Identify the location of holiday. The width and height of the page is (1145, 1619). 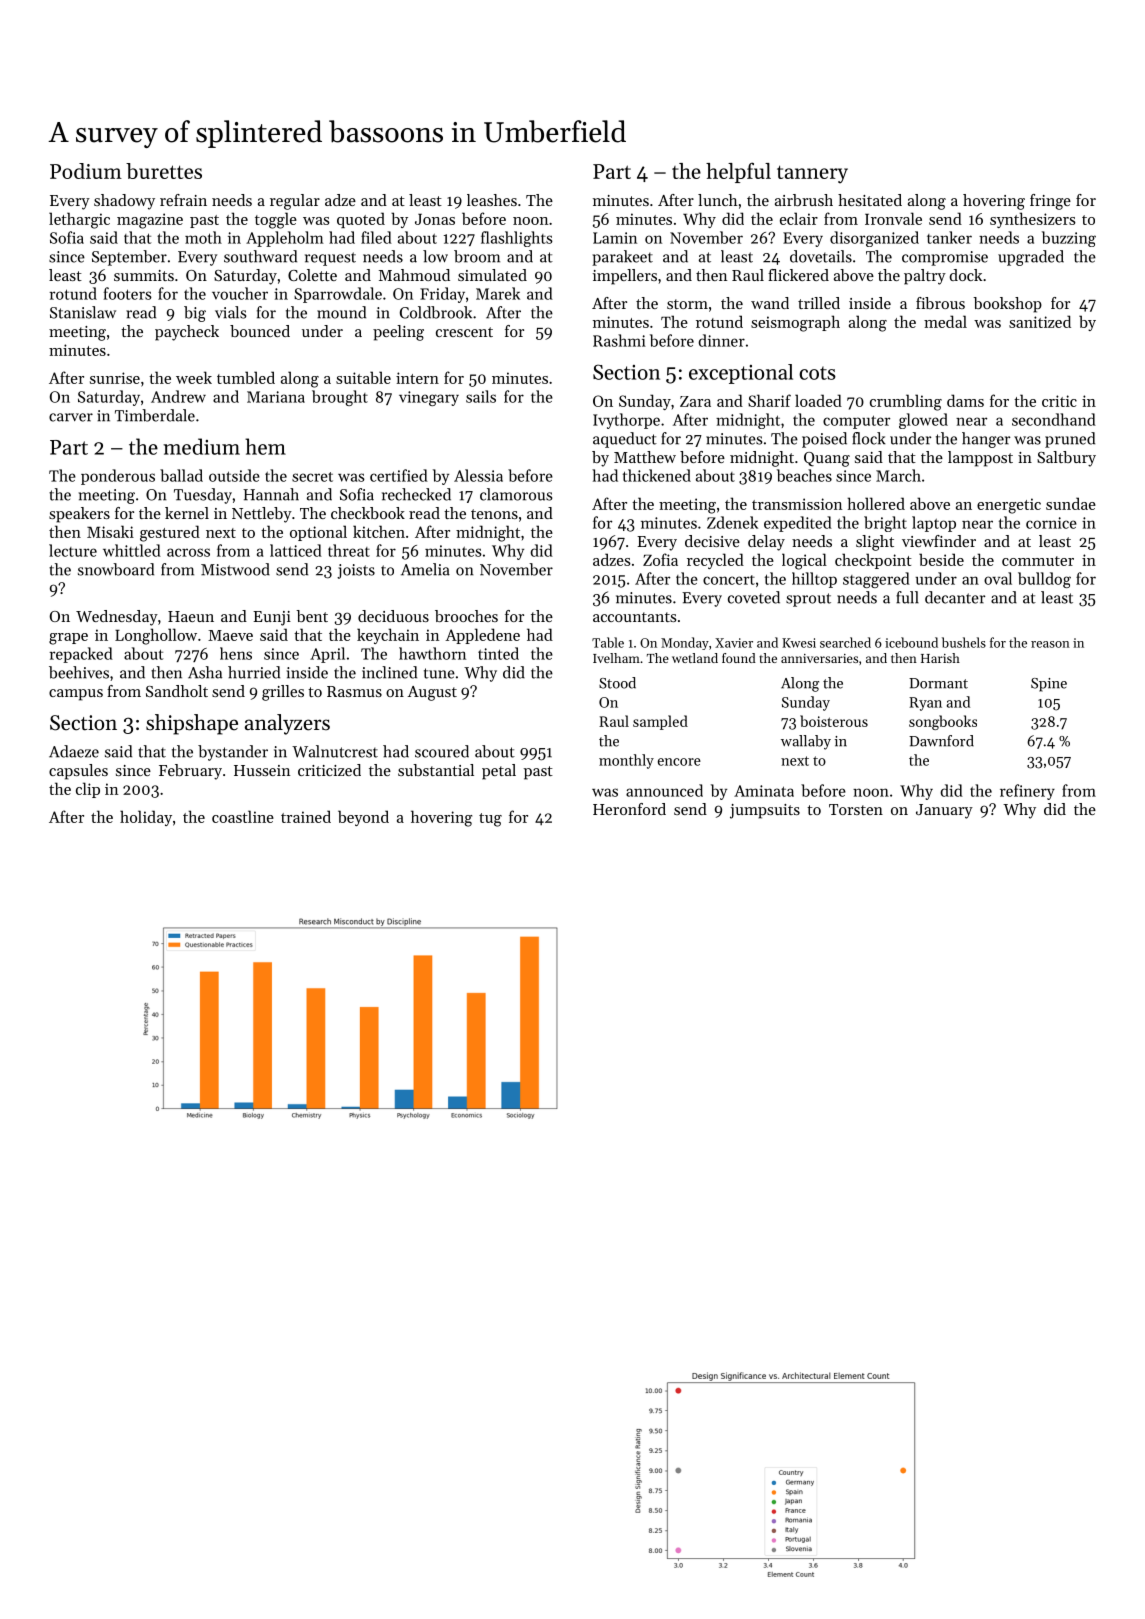
(146, 818).
